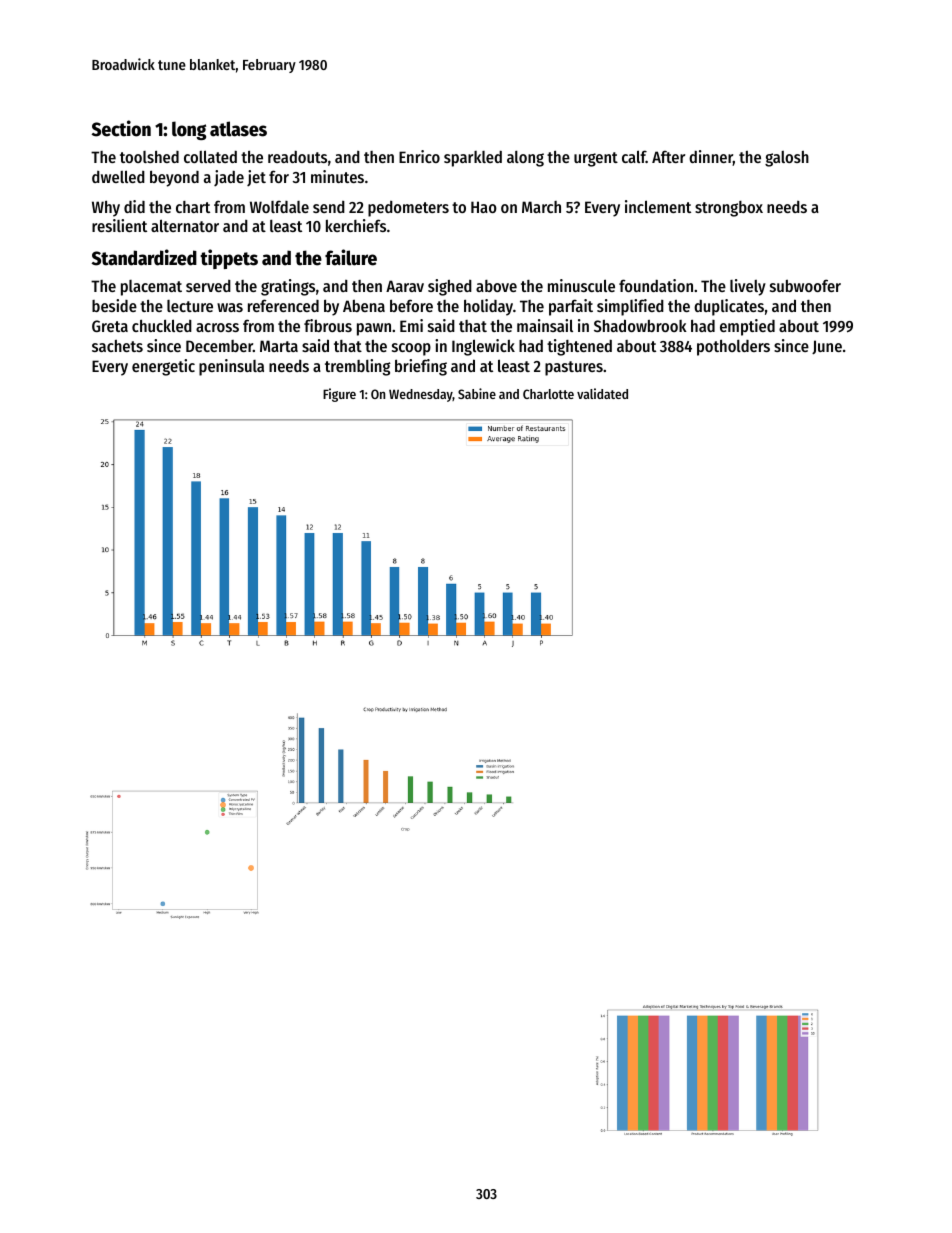 The height and width of the page is (1233, 952). I want to click on Section, so click(121, 128).
